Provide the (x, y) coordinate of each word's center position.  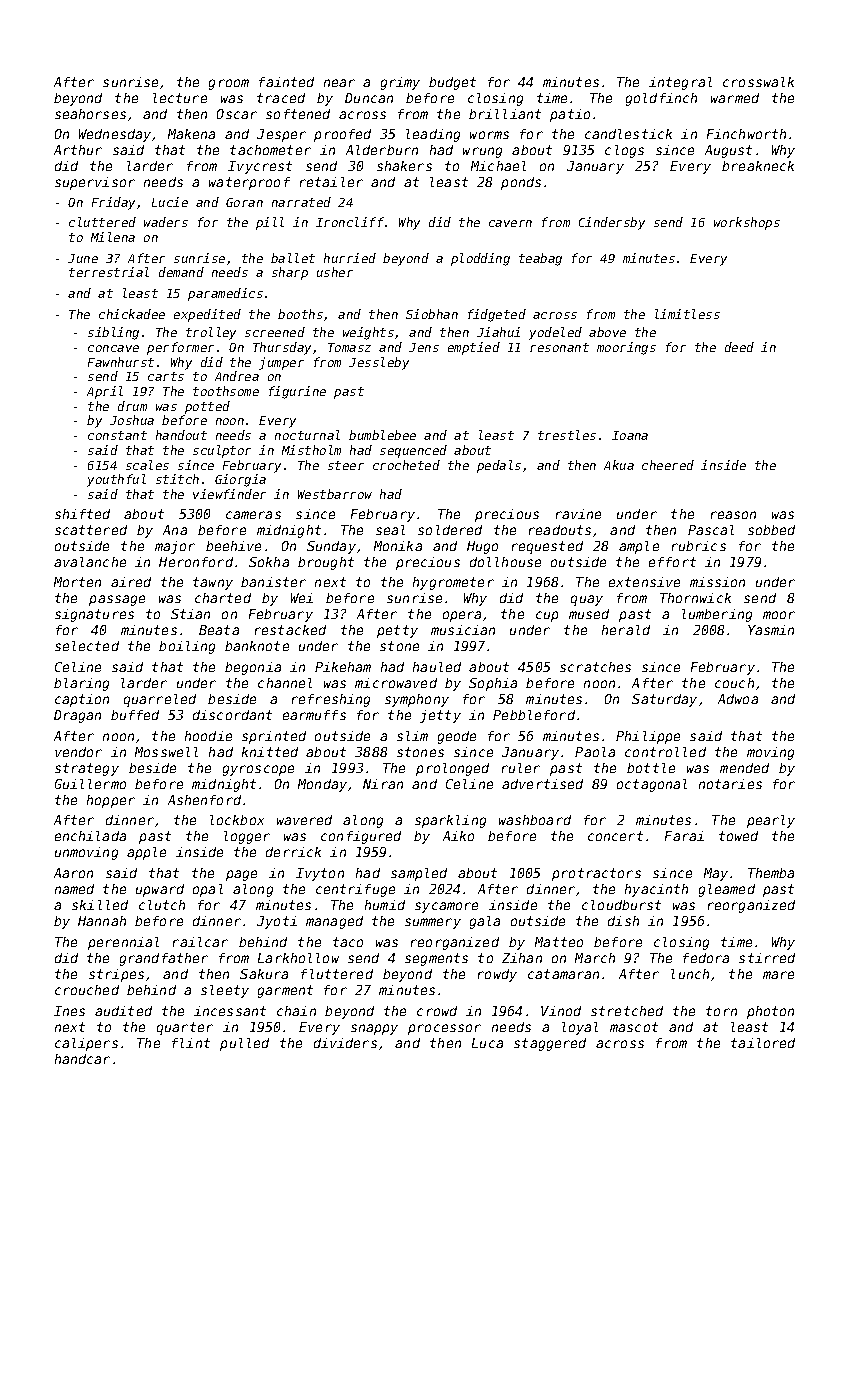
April (105, 392)
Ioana (630, 435)
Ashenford (204, 800)
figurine (297, 392)
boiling (187, 647)
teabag (540, 259)
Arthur (78, 150)
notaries (730, 784)
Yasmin (771, 630)
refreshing (331, 700)
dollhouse (505, 562)
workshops (747, 223)
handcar (82, 1059)
